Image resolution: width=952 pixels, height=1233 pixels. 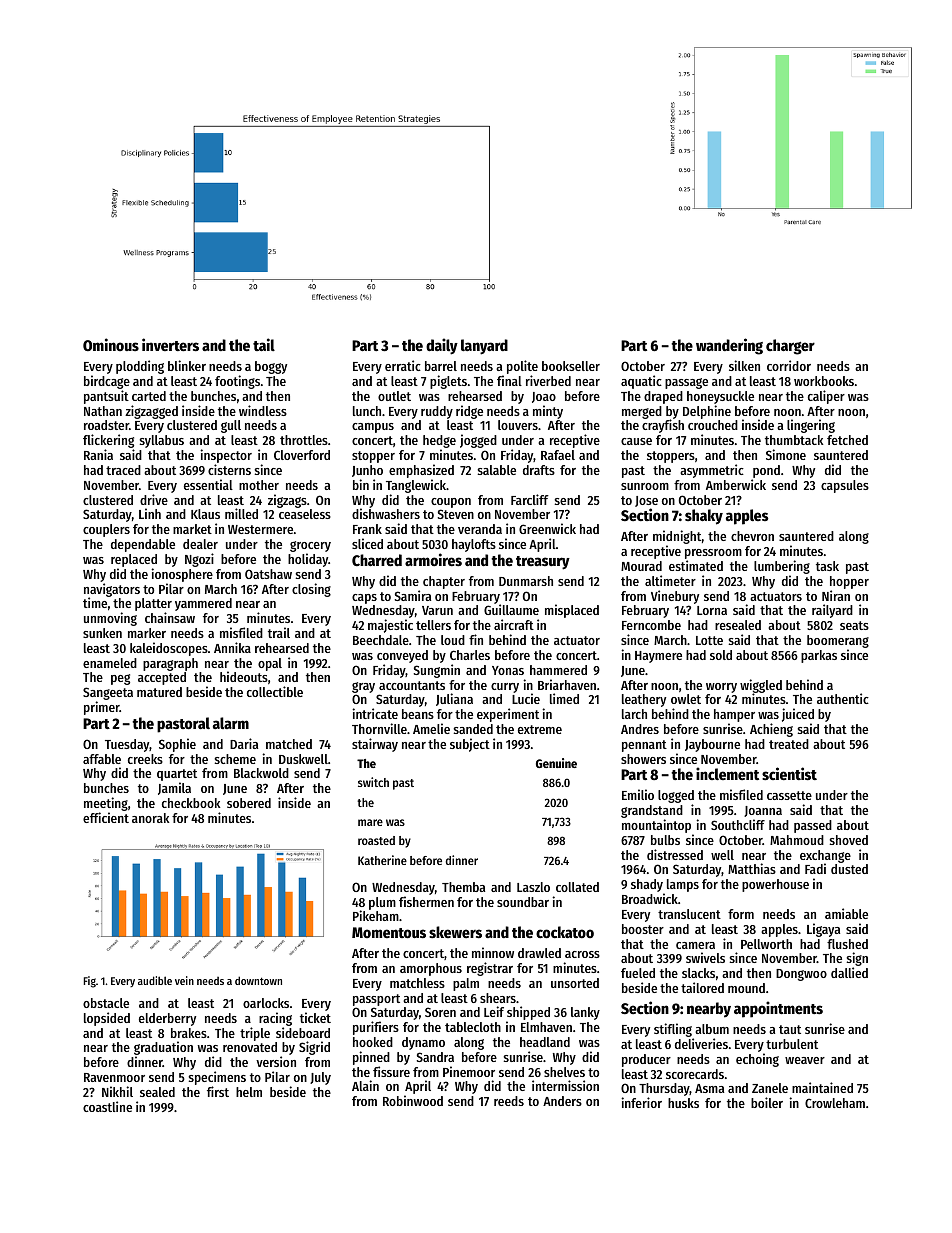 I want to click on taut, so click(x=790, y=1029).
